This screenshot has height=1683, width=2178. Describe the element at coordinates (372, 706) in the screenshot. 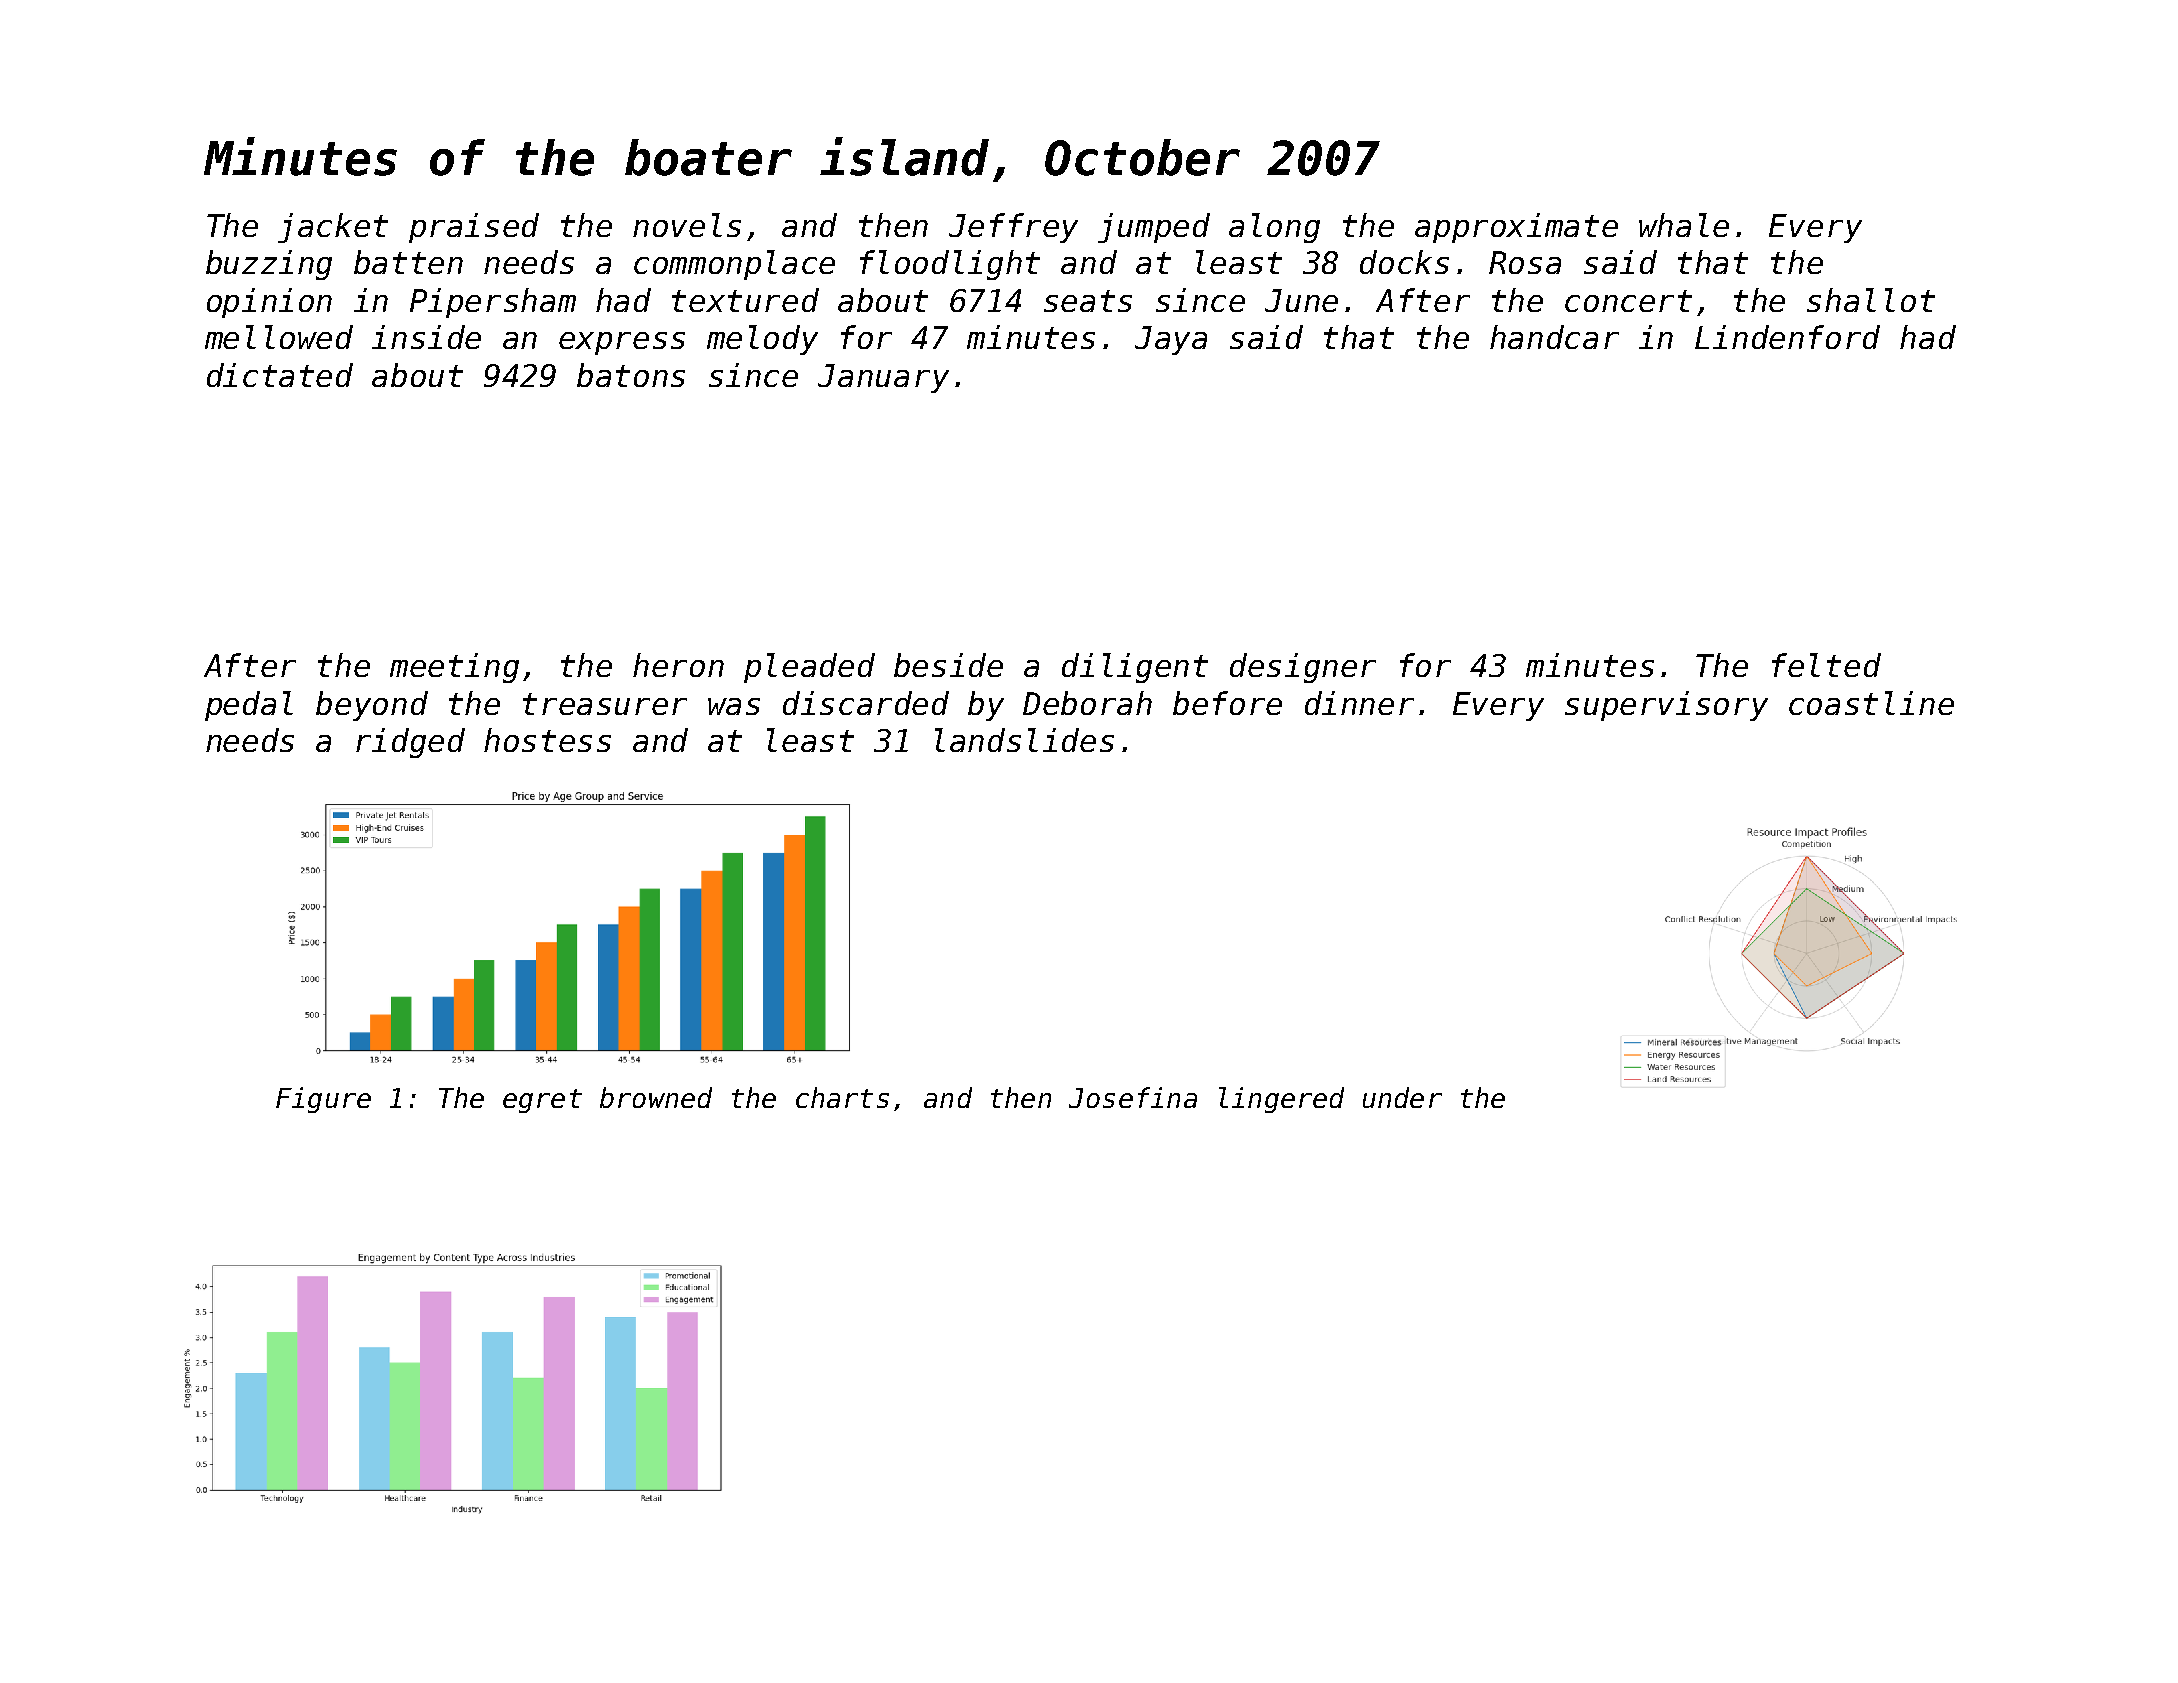

I see `beyond` at that location.
